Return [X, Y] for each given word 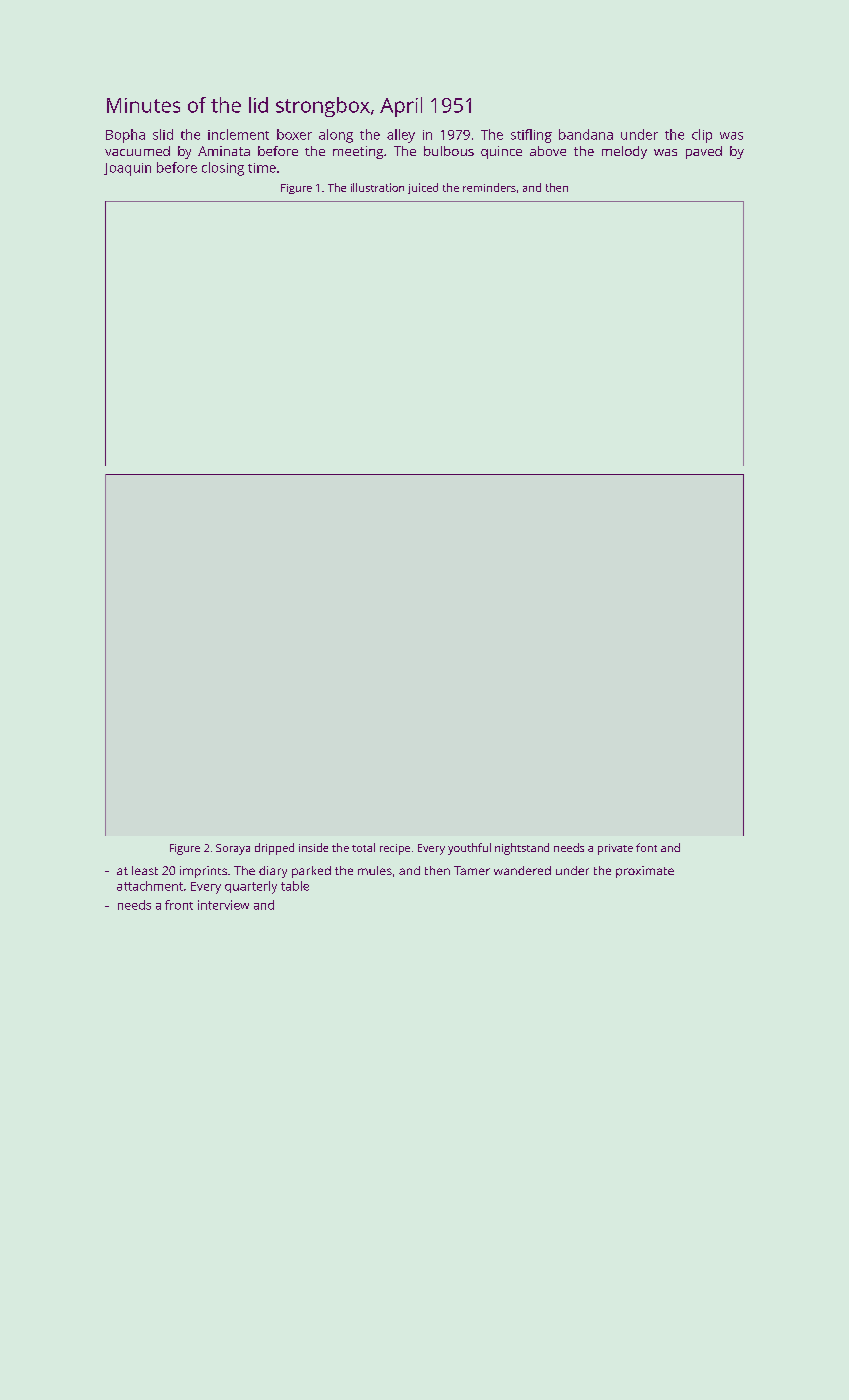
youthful [469, 849]
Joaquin [127, 169]
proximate [645, 872]
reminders [489, 187]
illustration [377, 187]
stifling [531, 136]
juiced [423, 188]
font [646, 847]
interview [223, 905]
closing [223, 169]
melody [624, 152]
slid [163, 134]
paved [704, 152]
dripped [274, 849]
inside [313, 847]
